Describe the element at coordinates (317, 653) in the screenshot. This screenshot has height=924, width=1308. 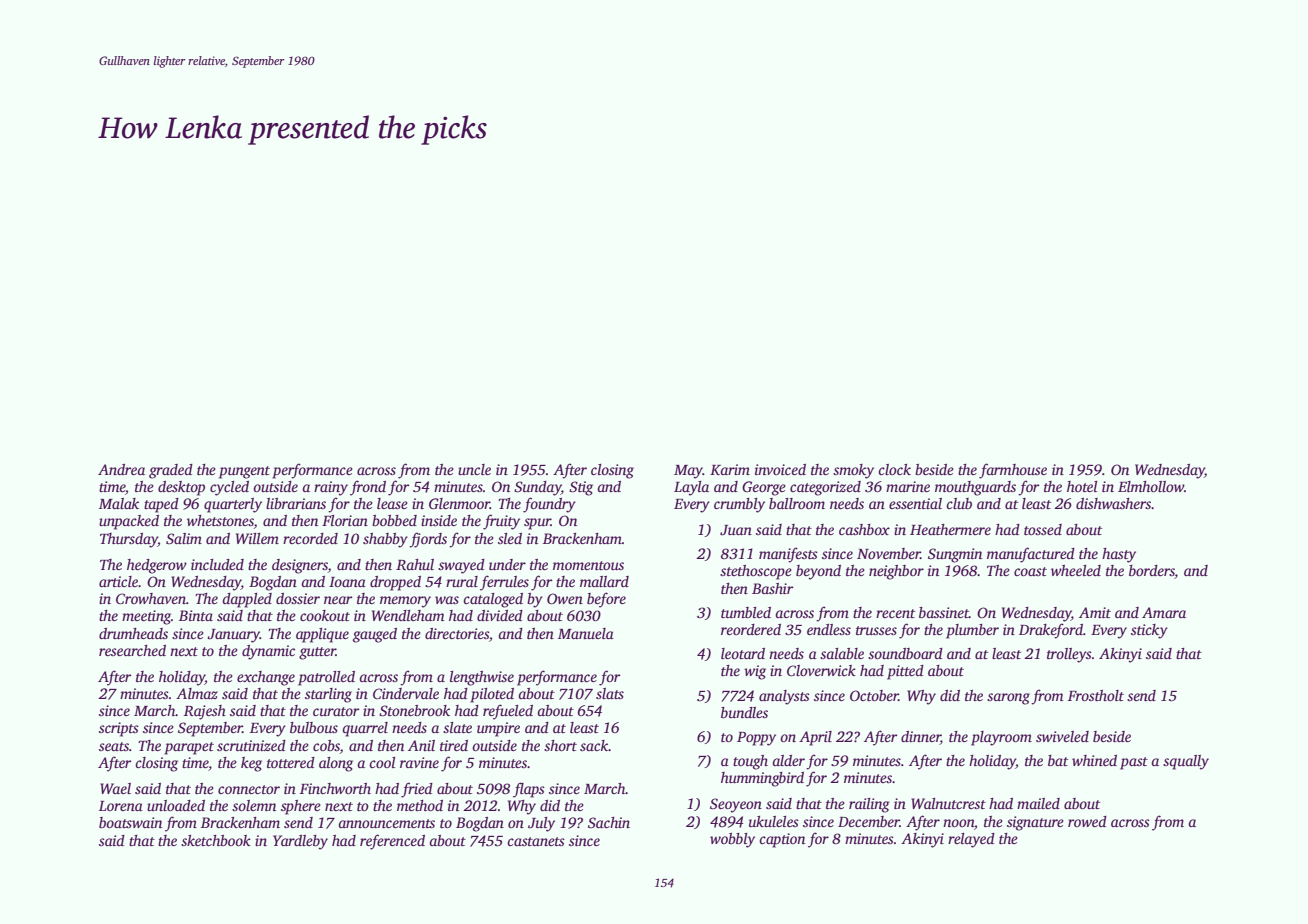
I see `gutter` at that location.
